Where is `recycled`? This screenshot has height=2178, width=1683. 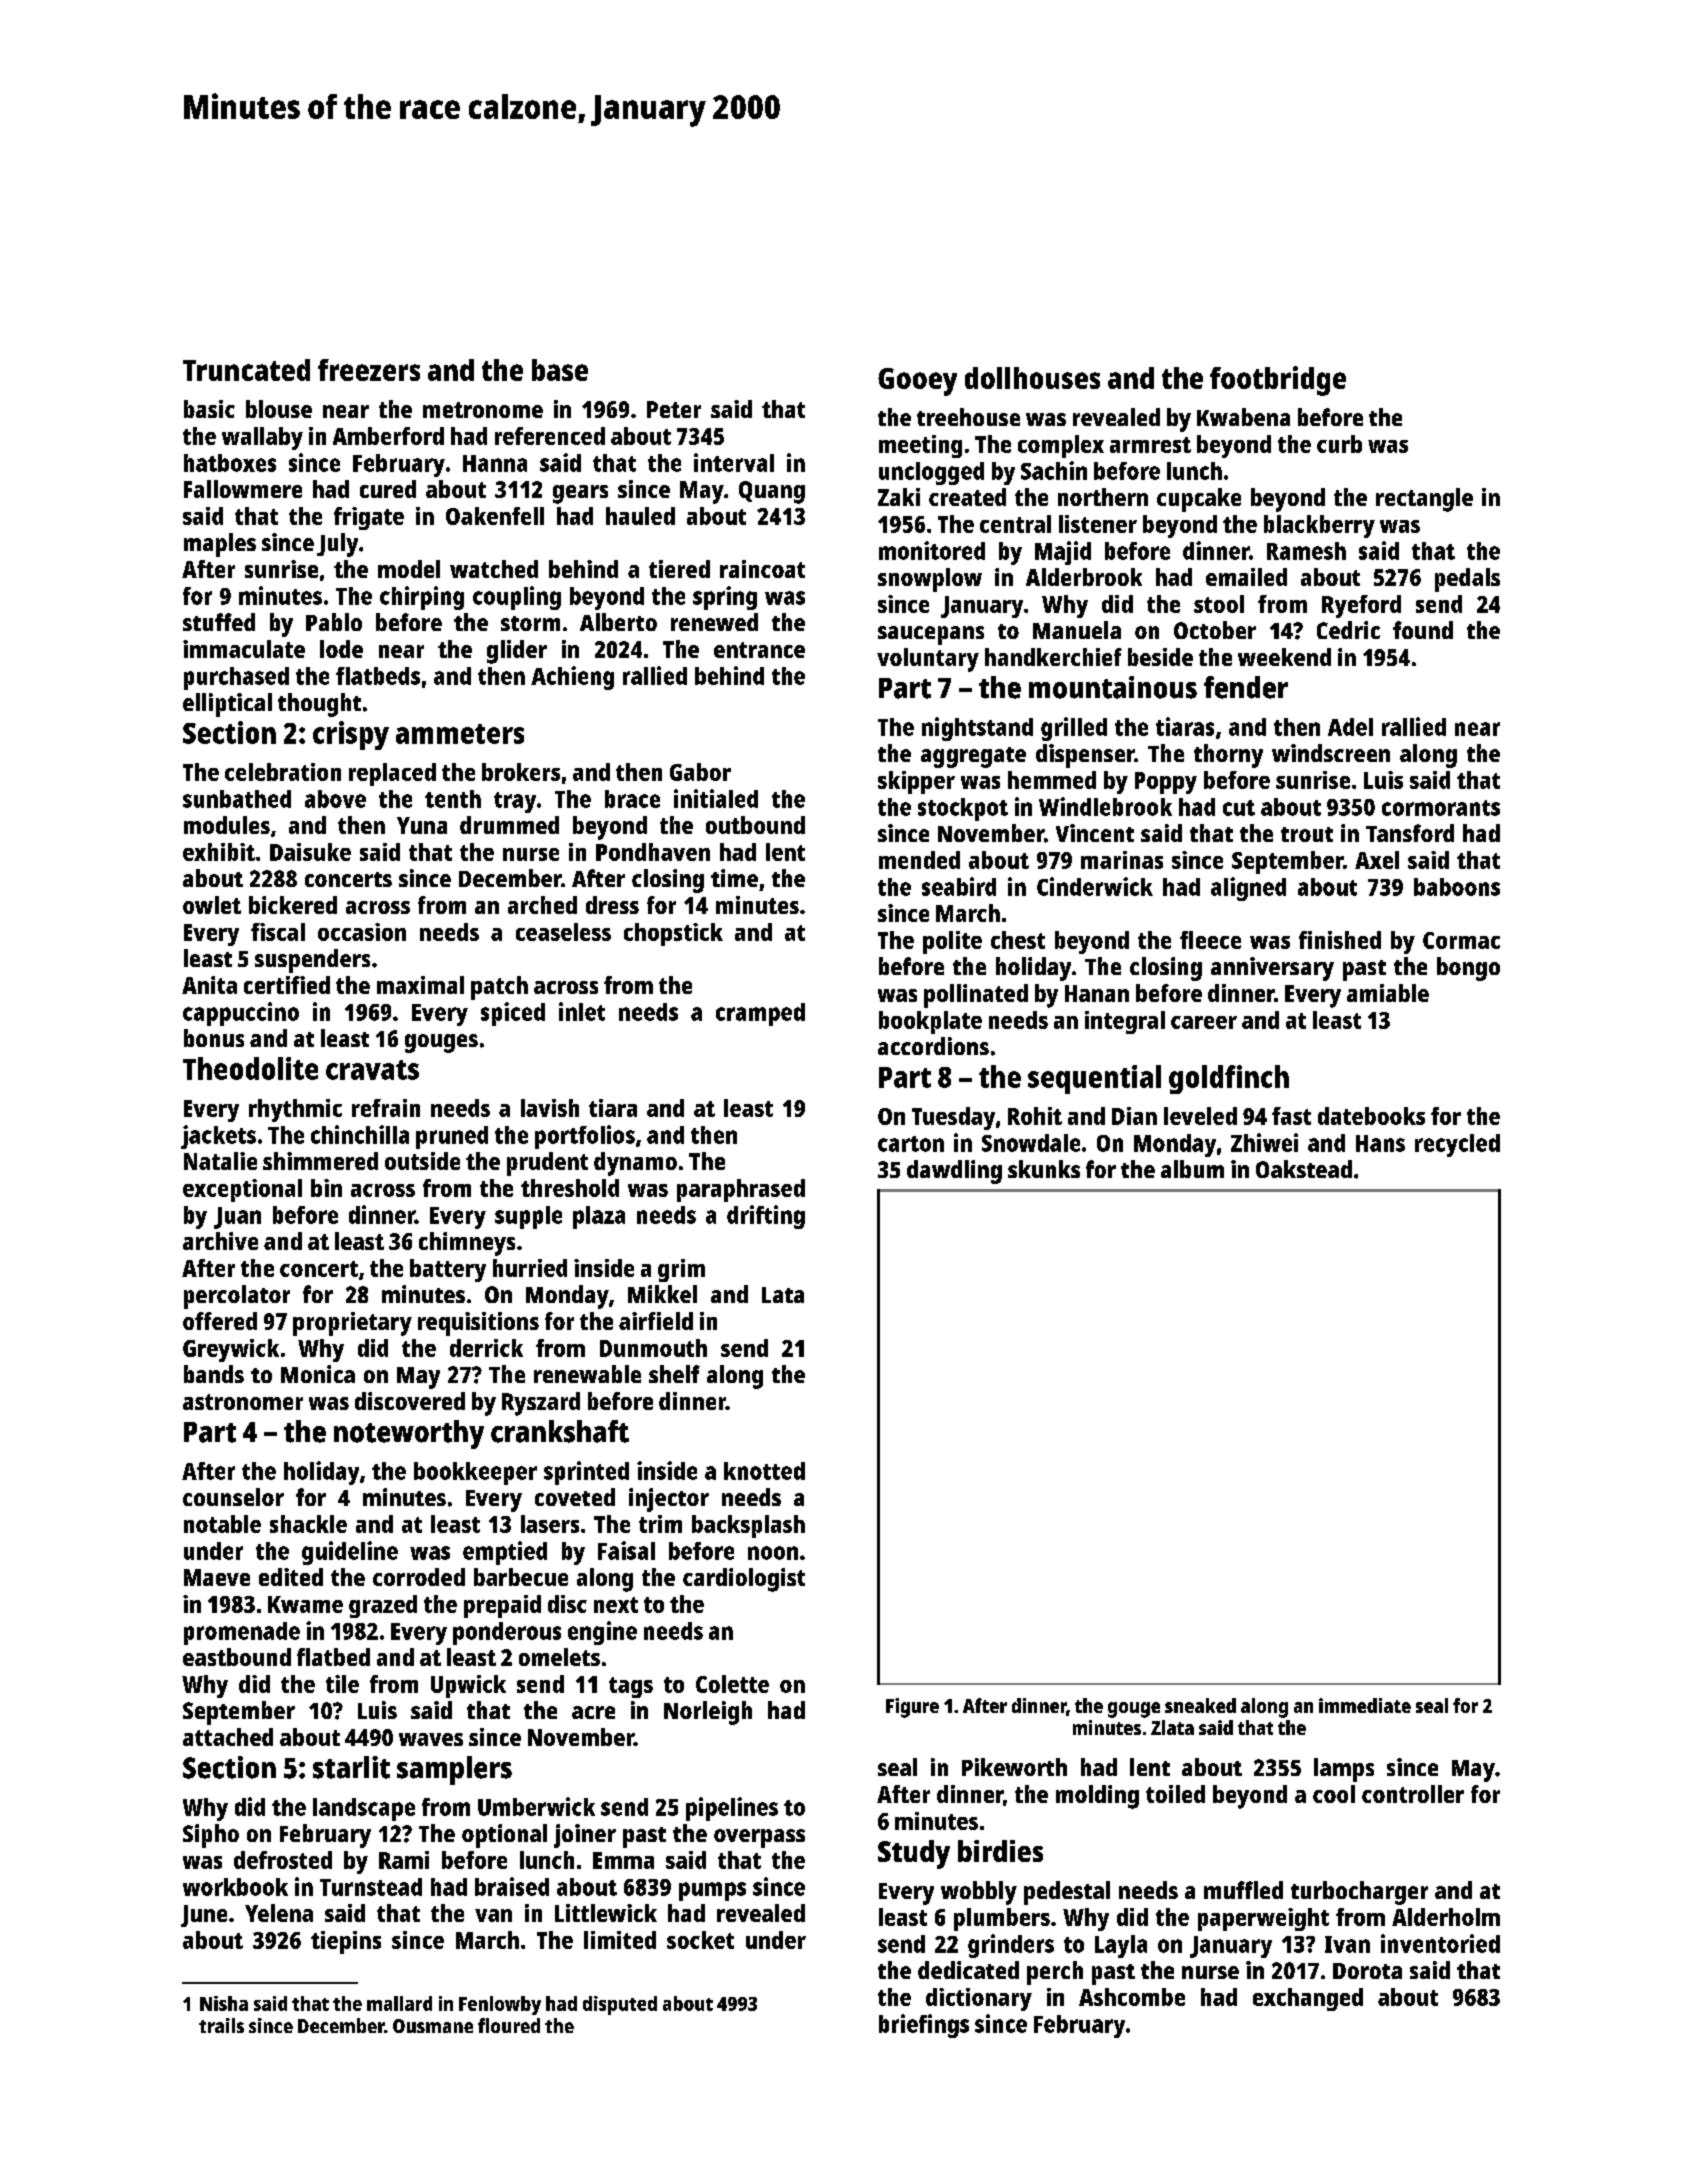 recycled is located at coordinates (1457, 1145).
